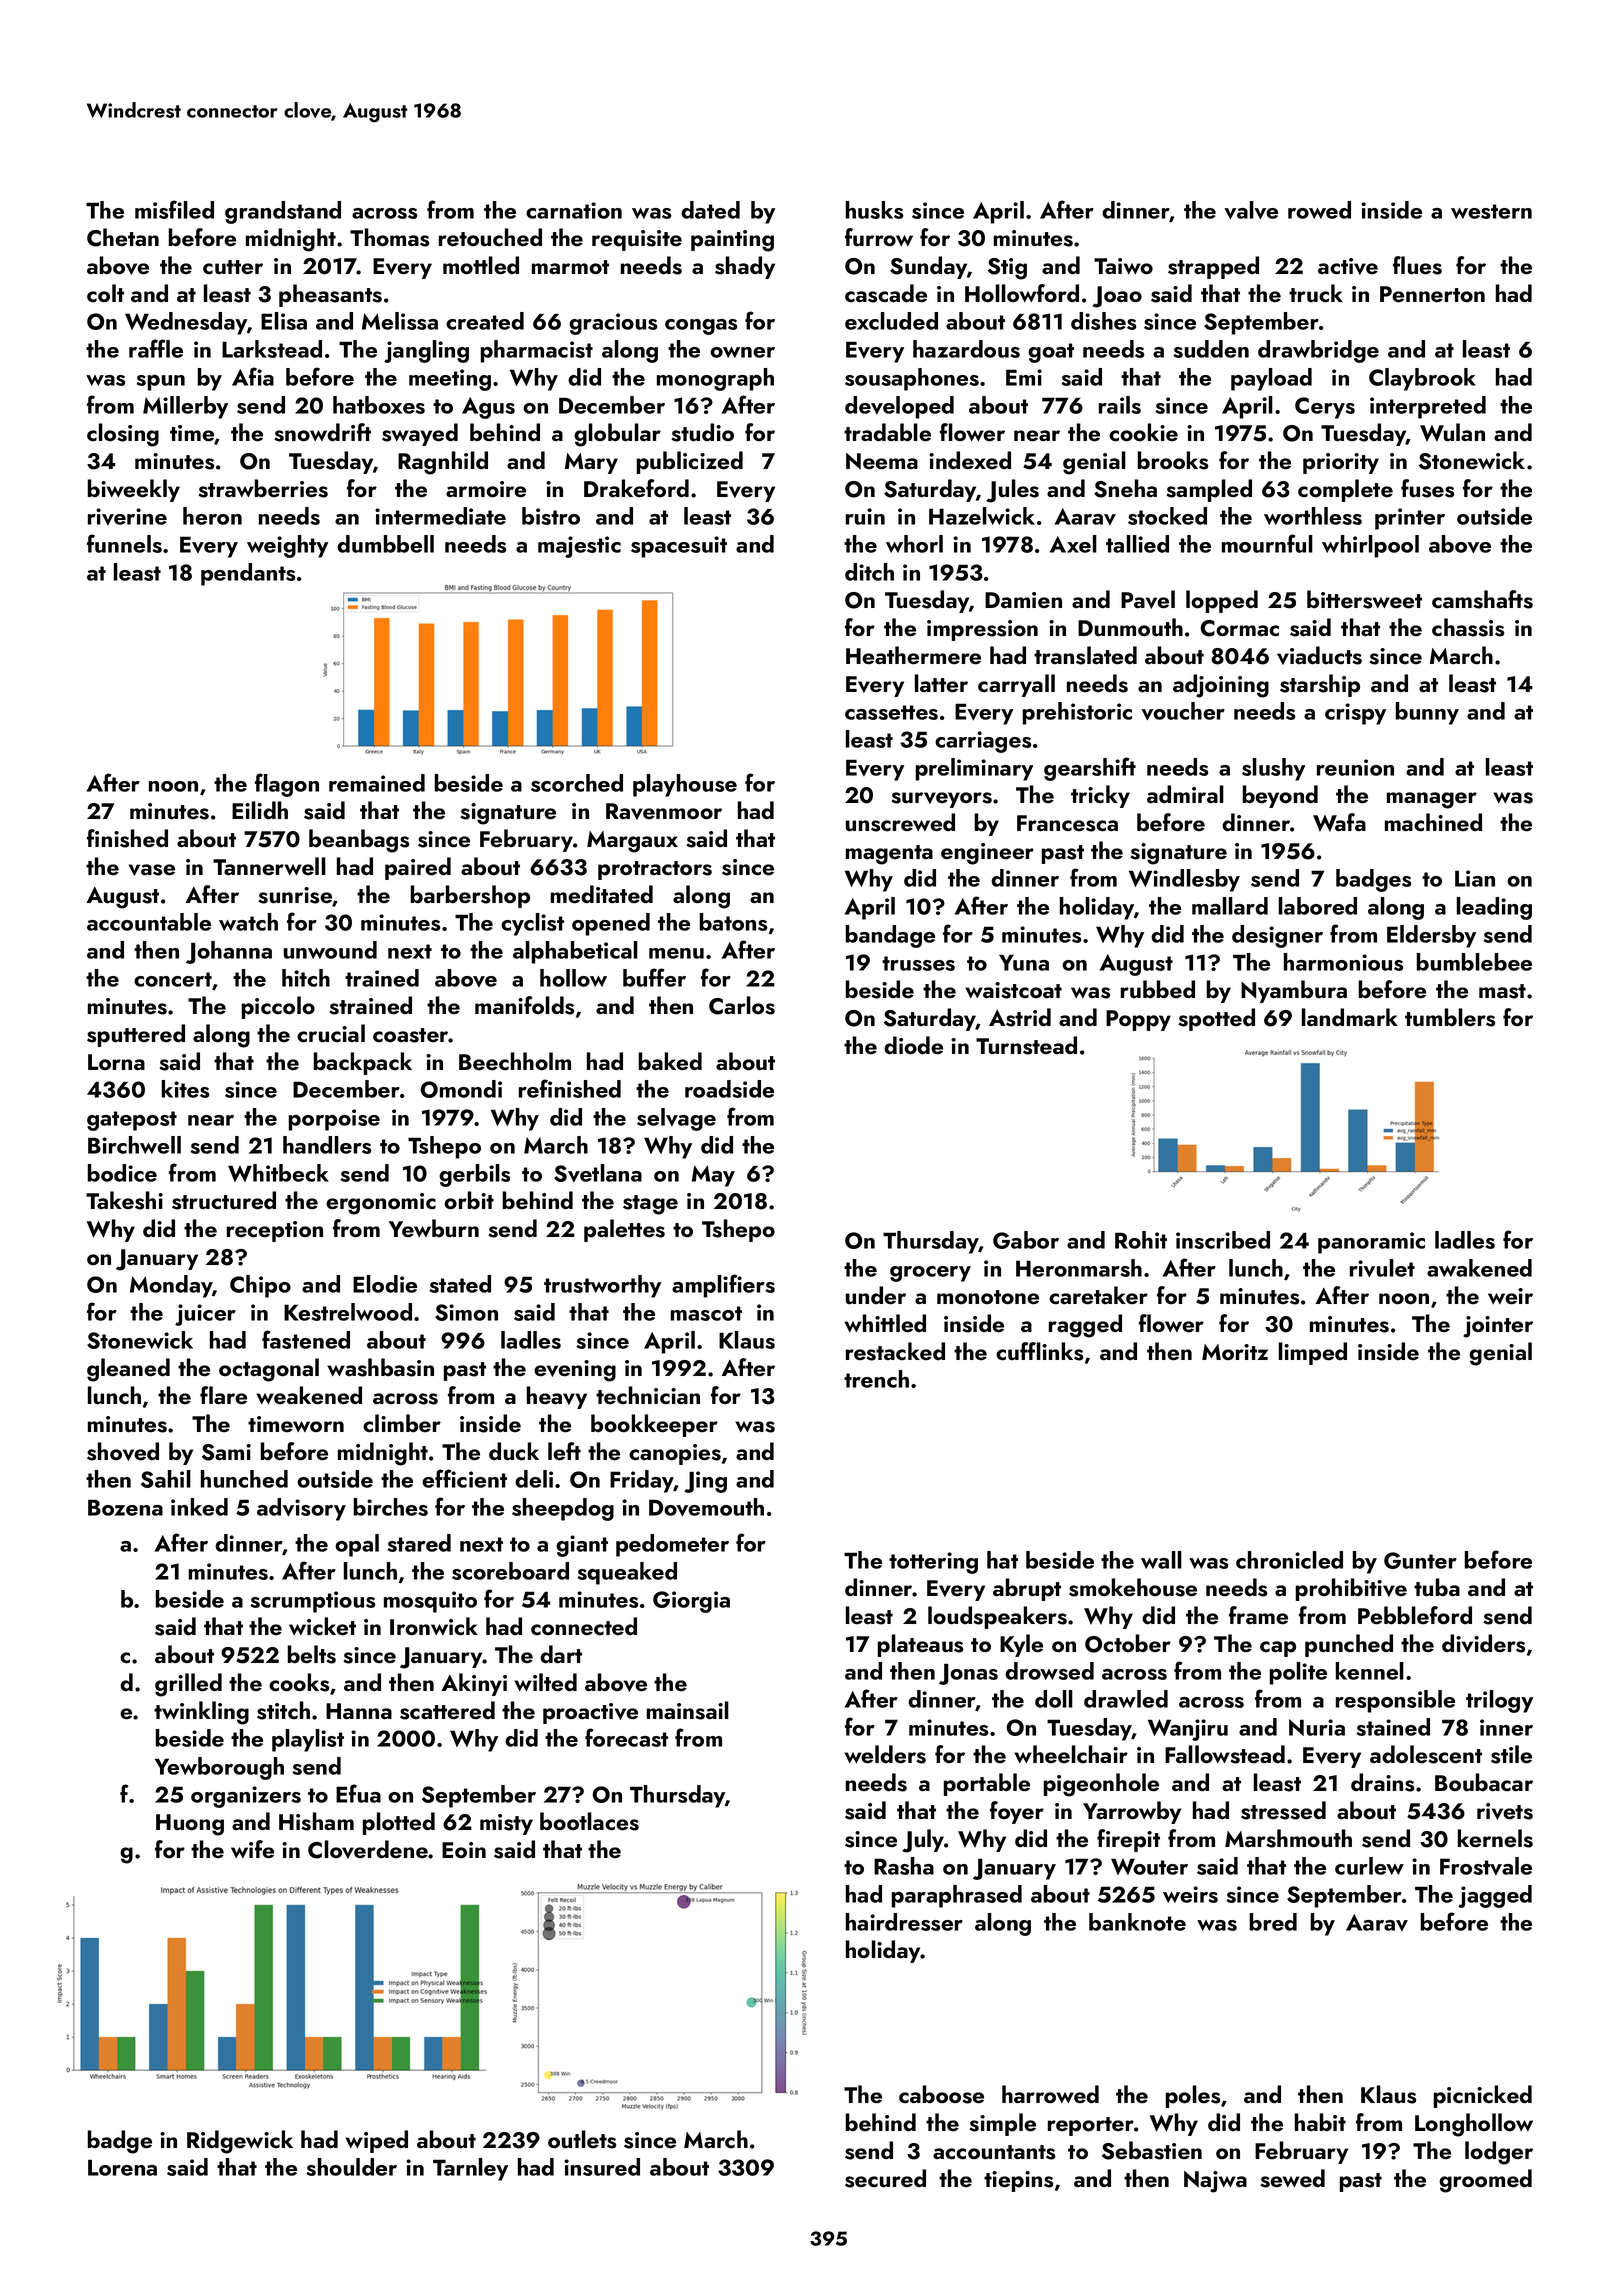 This image has height=2292, width=1620. What do you see at coordinates (1235, 1352) in the image?
I see `Moritz` at bounding box center [1235, 1352].
